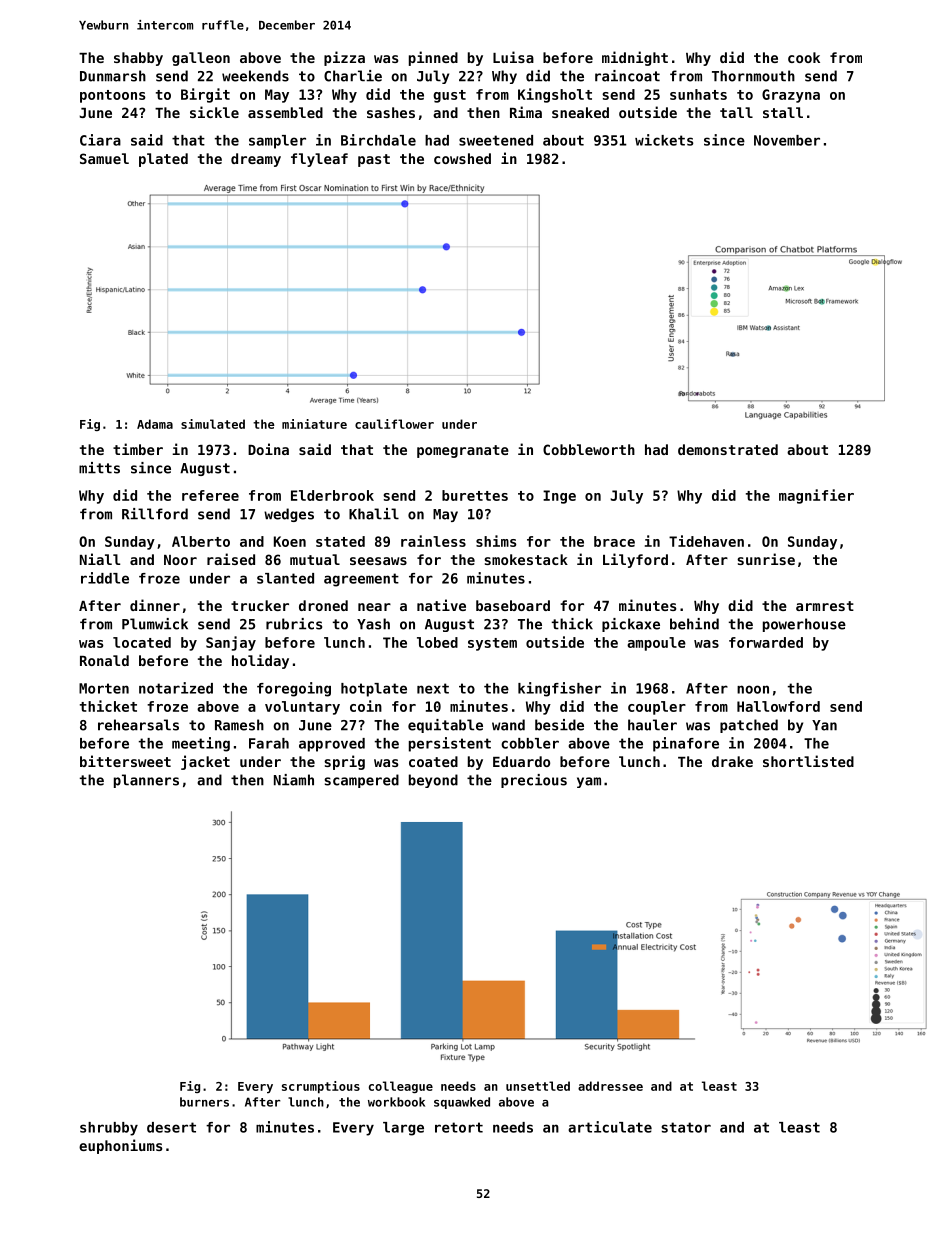 The image size is (952, 1233). Describe the element at coordinates (732, 761) in the page. I see `drake` at that location.
